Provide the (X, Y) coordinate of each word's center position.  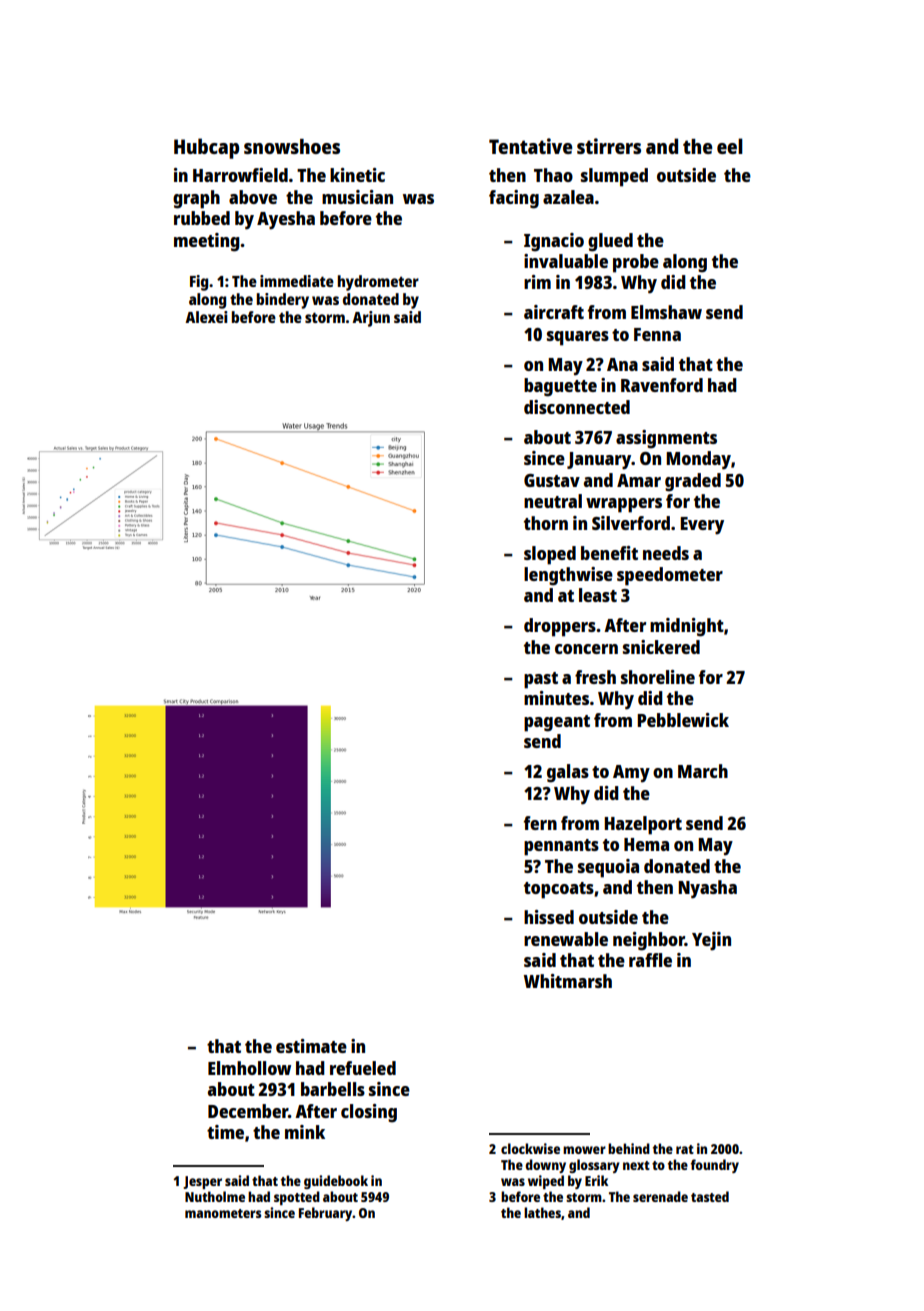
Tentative (530, 146)
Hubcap (206, 148)
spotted (297, 1198)
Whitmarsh (568, 981)
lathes (542, 1212)
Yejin (711, 941)
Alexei (206, 317)
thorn (546, 523)
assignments (666, 439)
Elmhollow (249, 1068)
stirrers (609, 146)
